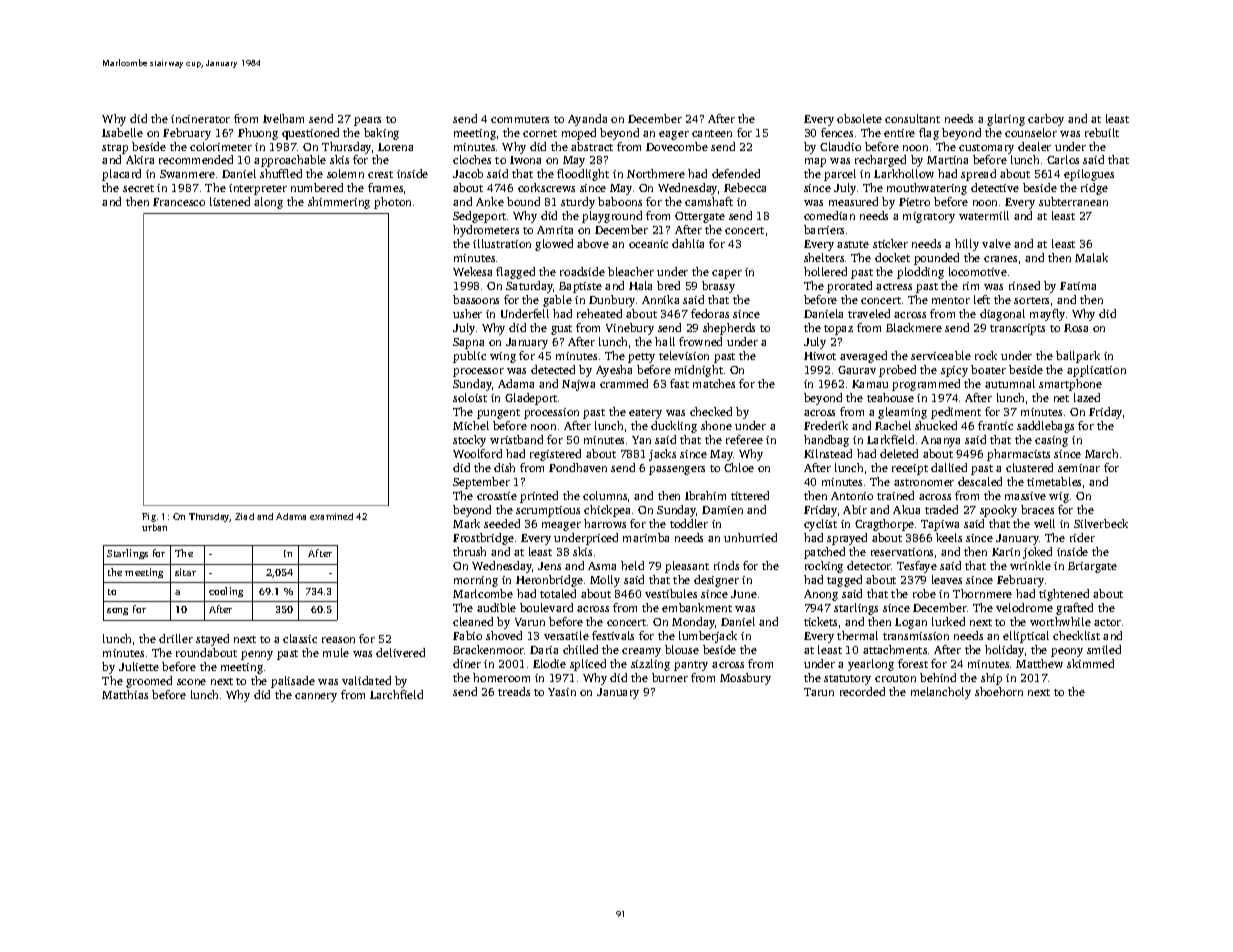  What do you see at coordinates (258, 134) in the screenshot?
I see `Phuong` at bounding box center [258, 134].
